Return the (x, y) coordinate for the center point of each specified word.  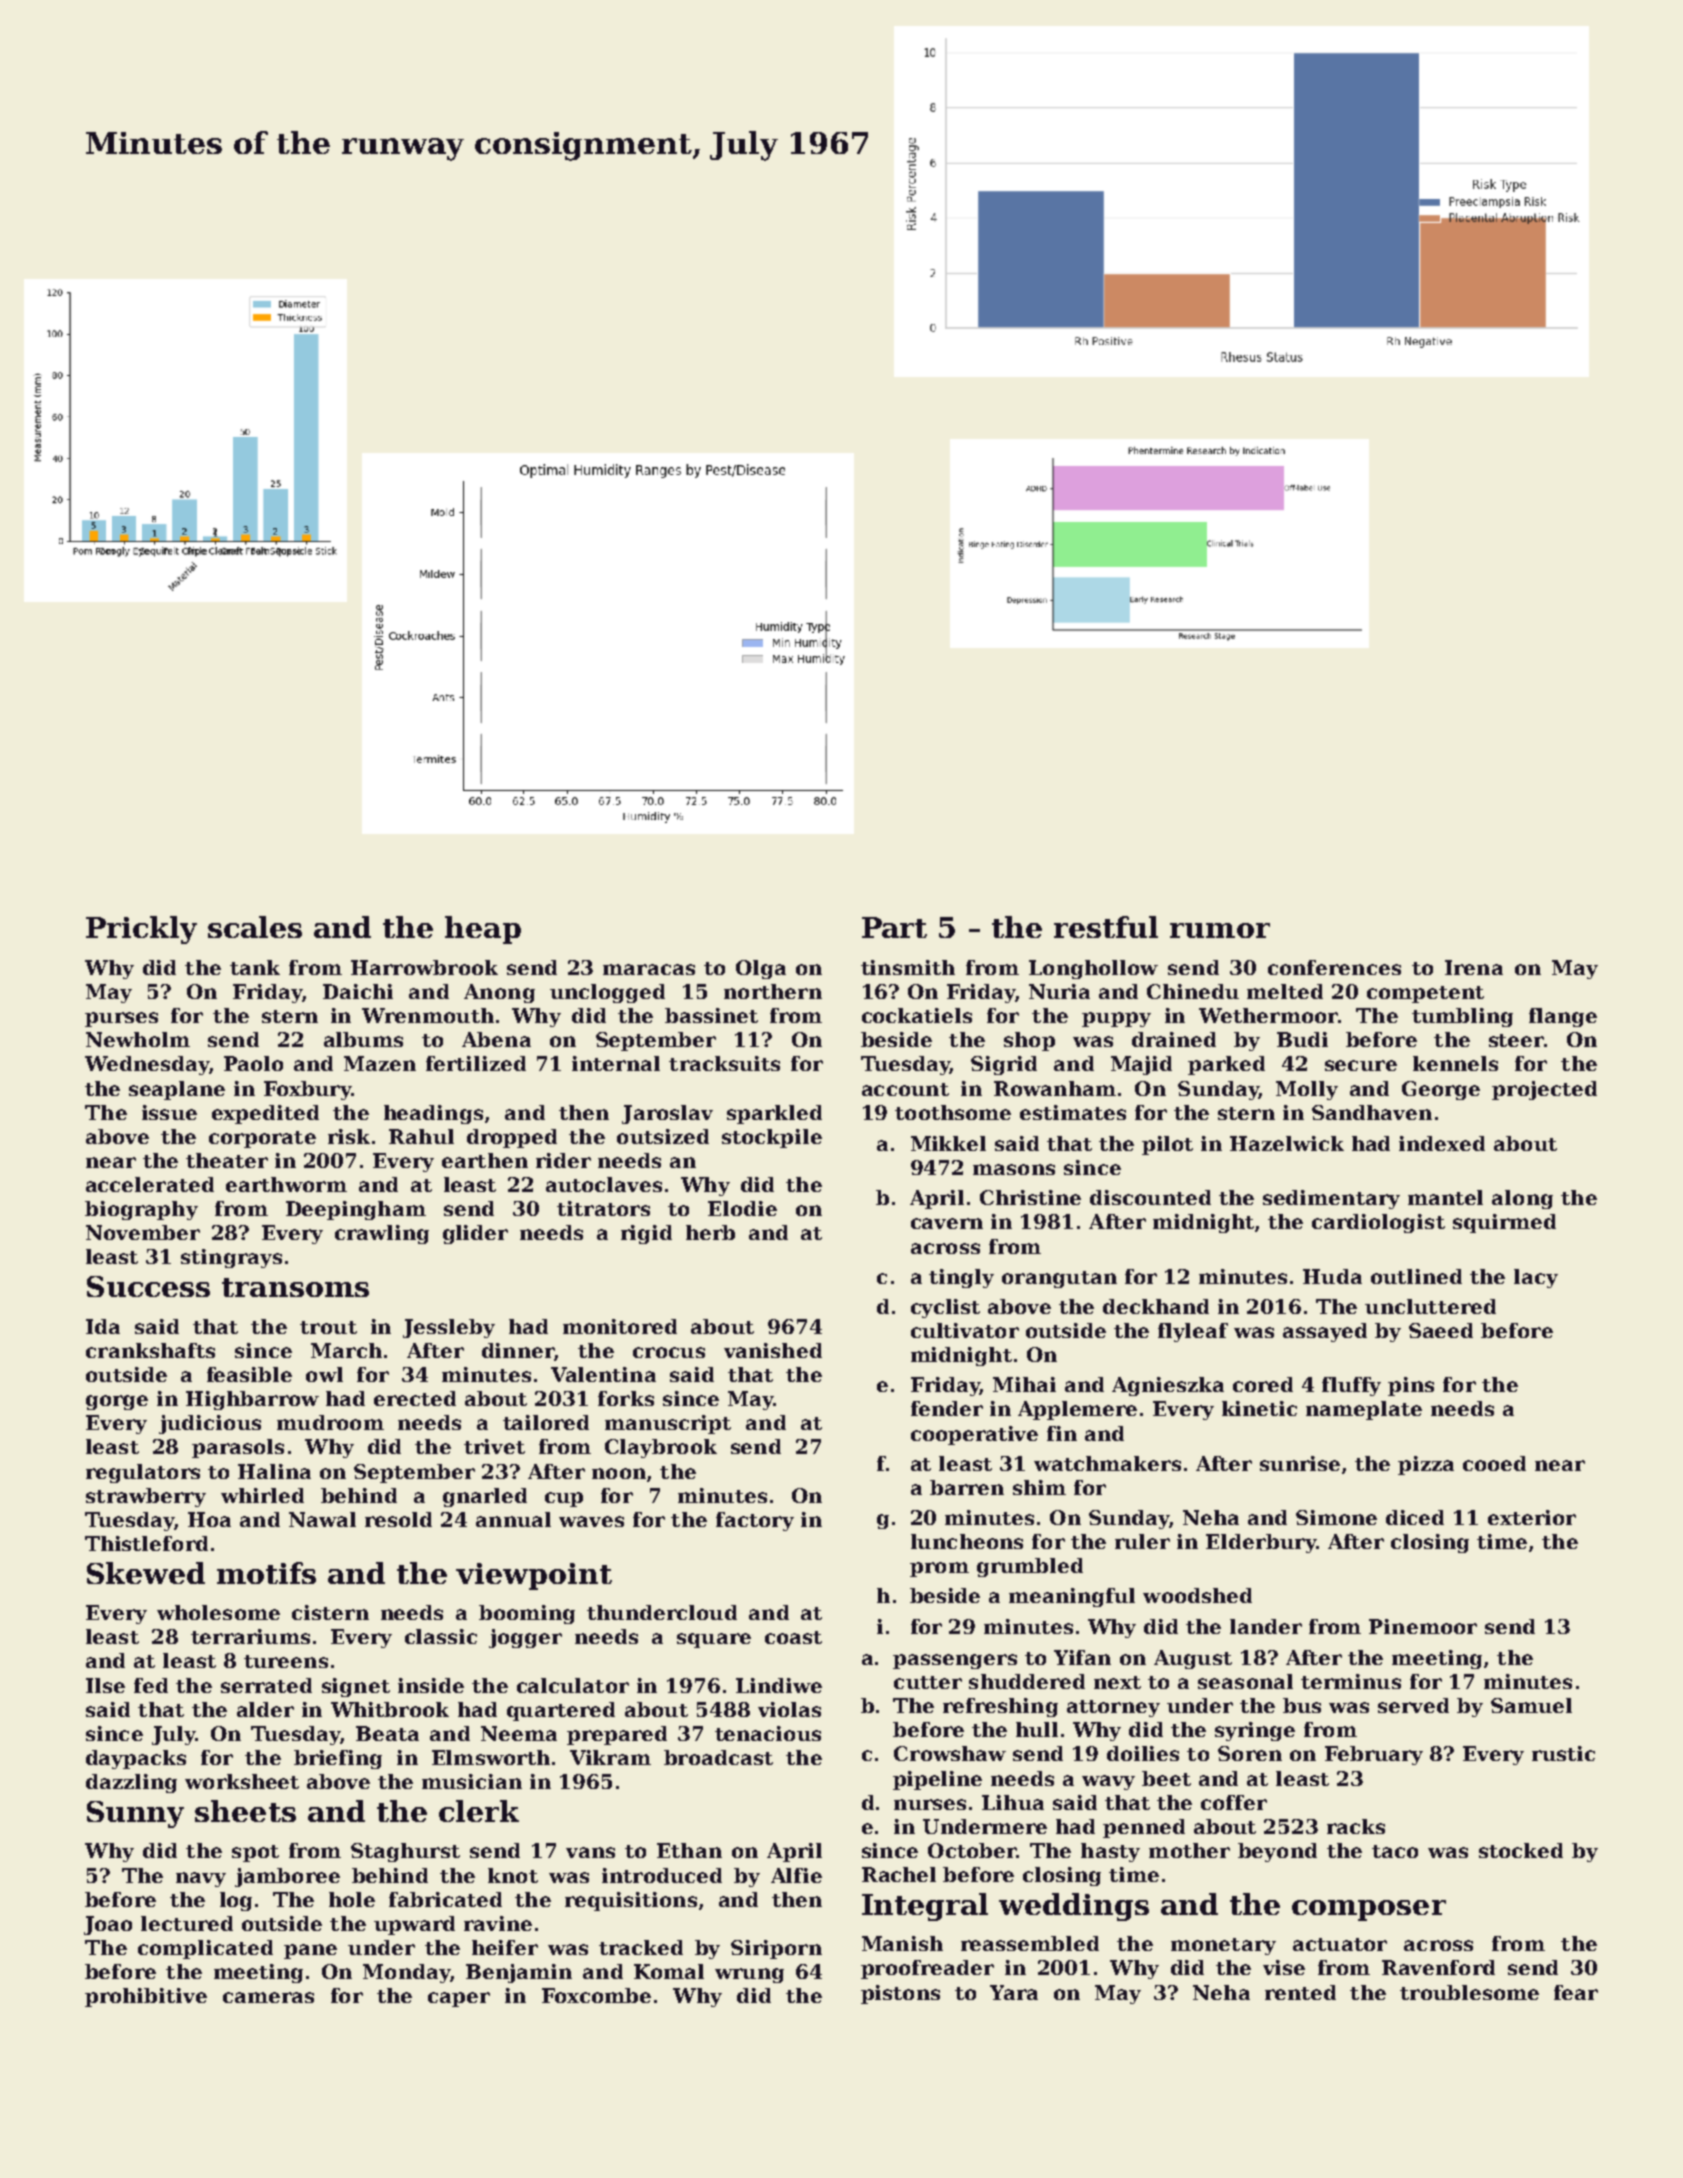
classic (441, 1636)
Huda (1332, 1276)
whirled (262, 1495)
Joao (108, 1925)
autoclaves (604, 1184)
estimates (1073, 1112)
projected (1544, 1090)
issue (169, 1112)
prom (939, 1569)
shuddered (1027, 1681)
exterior (1532, 1517)
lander (1266, 1626)
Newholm (138, 1039)
